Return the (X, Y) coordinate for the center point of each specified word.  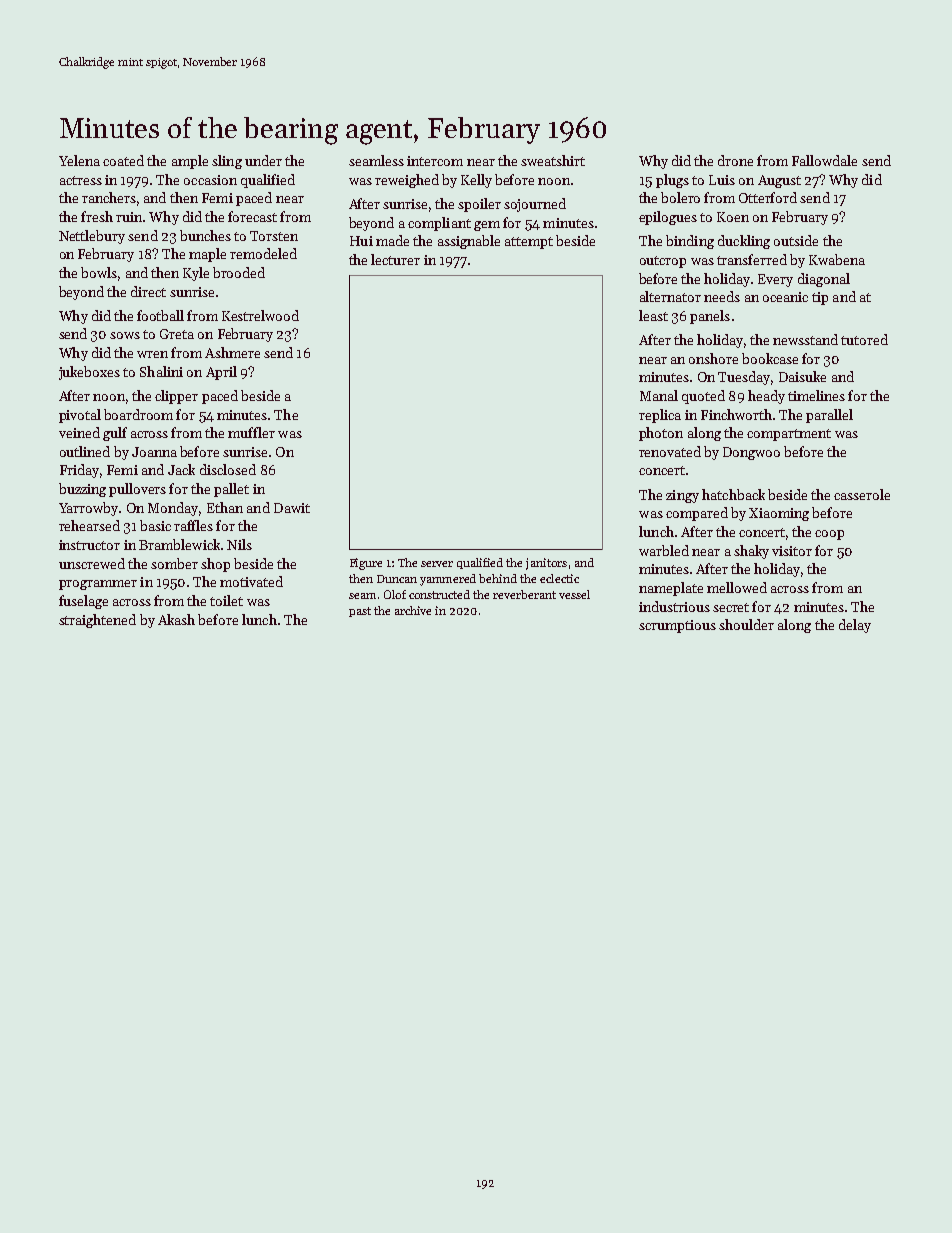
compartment (789, 435)
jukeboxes (89, 373)
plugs (672, 181)
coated (123, 160)
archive (413, 610)
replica (660, 416)
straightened (97, 621)
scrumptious (677, 626)
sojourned (535, 205)
